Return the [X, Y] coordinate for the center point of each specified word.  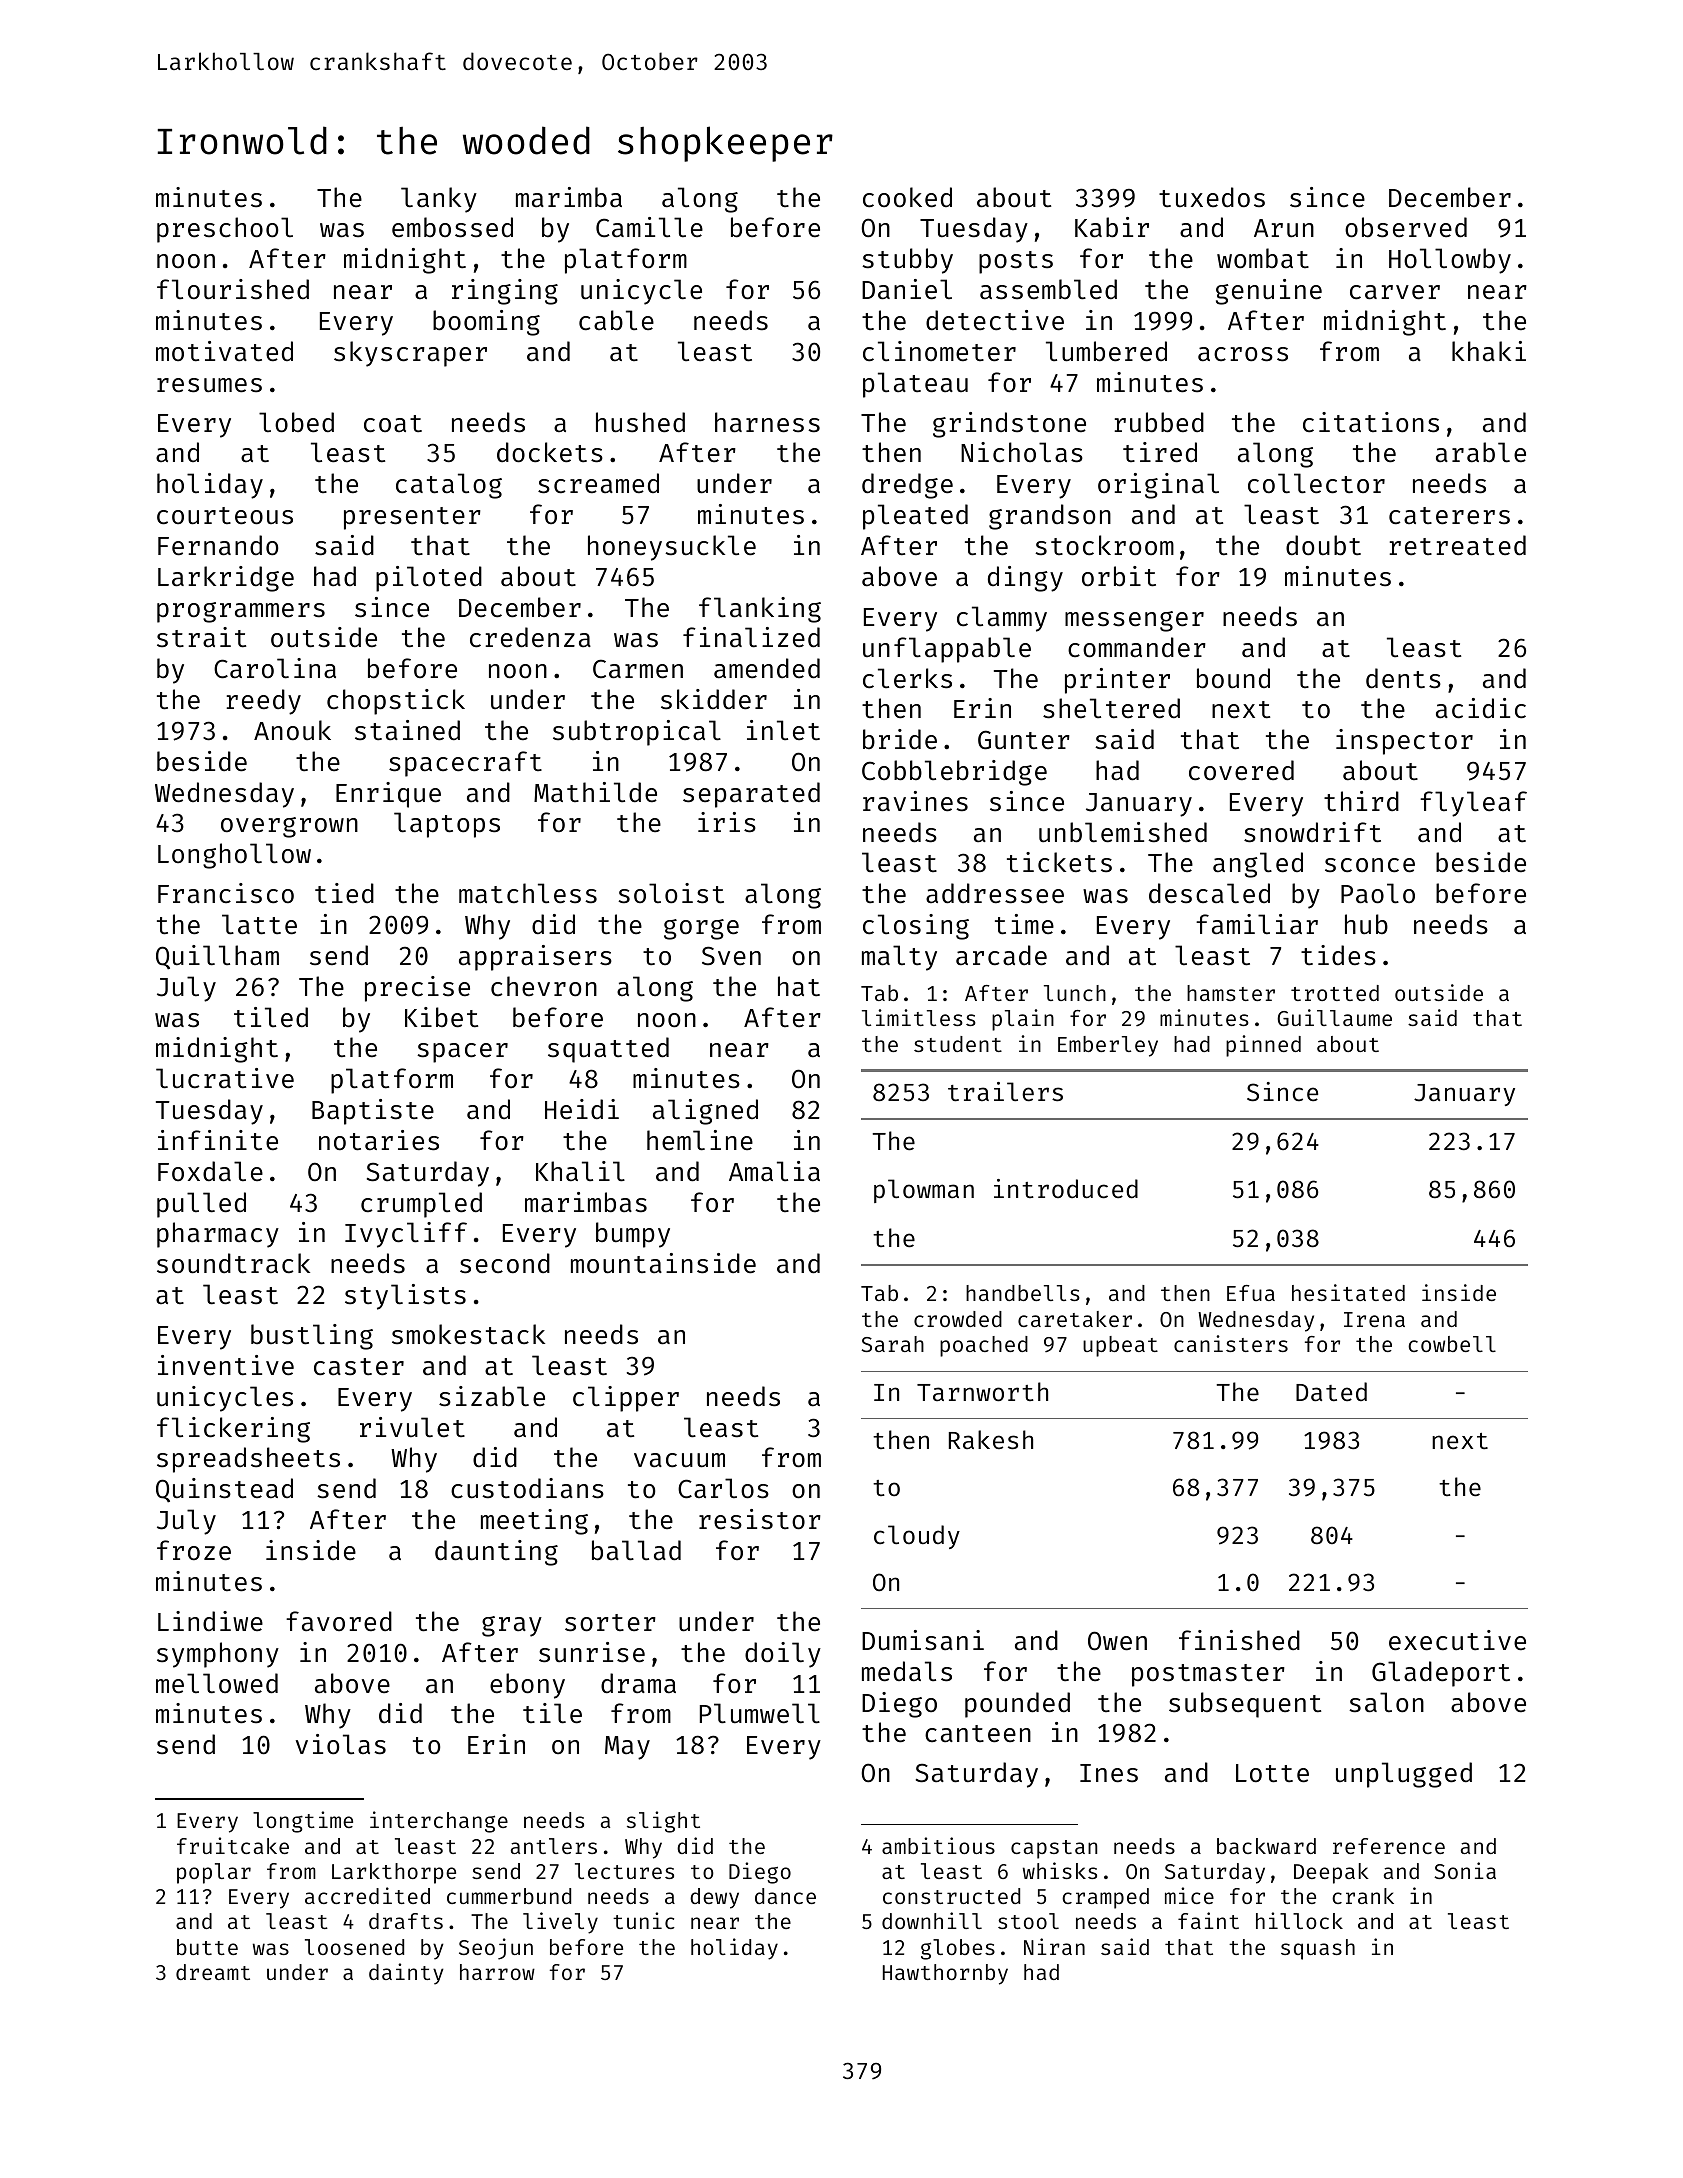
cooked [907, 197]
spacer [462, 1053]
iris [727, 822]
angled [1258, 865]
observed [1406, 227]
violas [341, 1744]
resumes [209, 385]
